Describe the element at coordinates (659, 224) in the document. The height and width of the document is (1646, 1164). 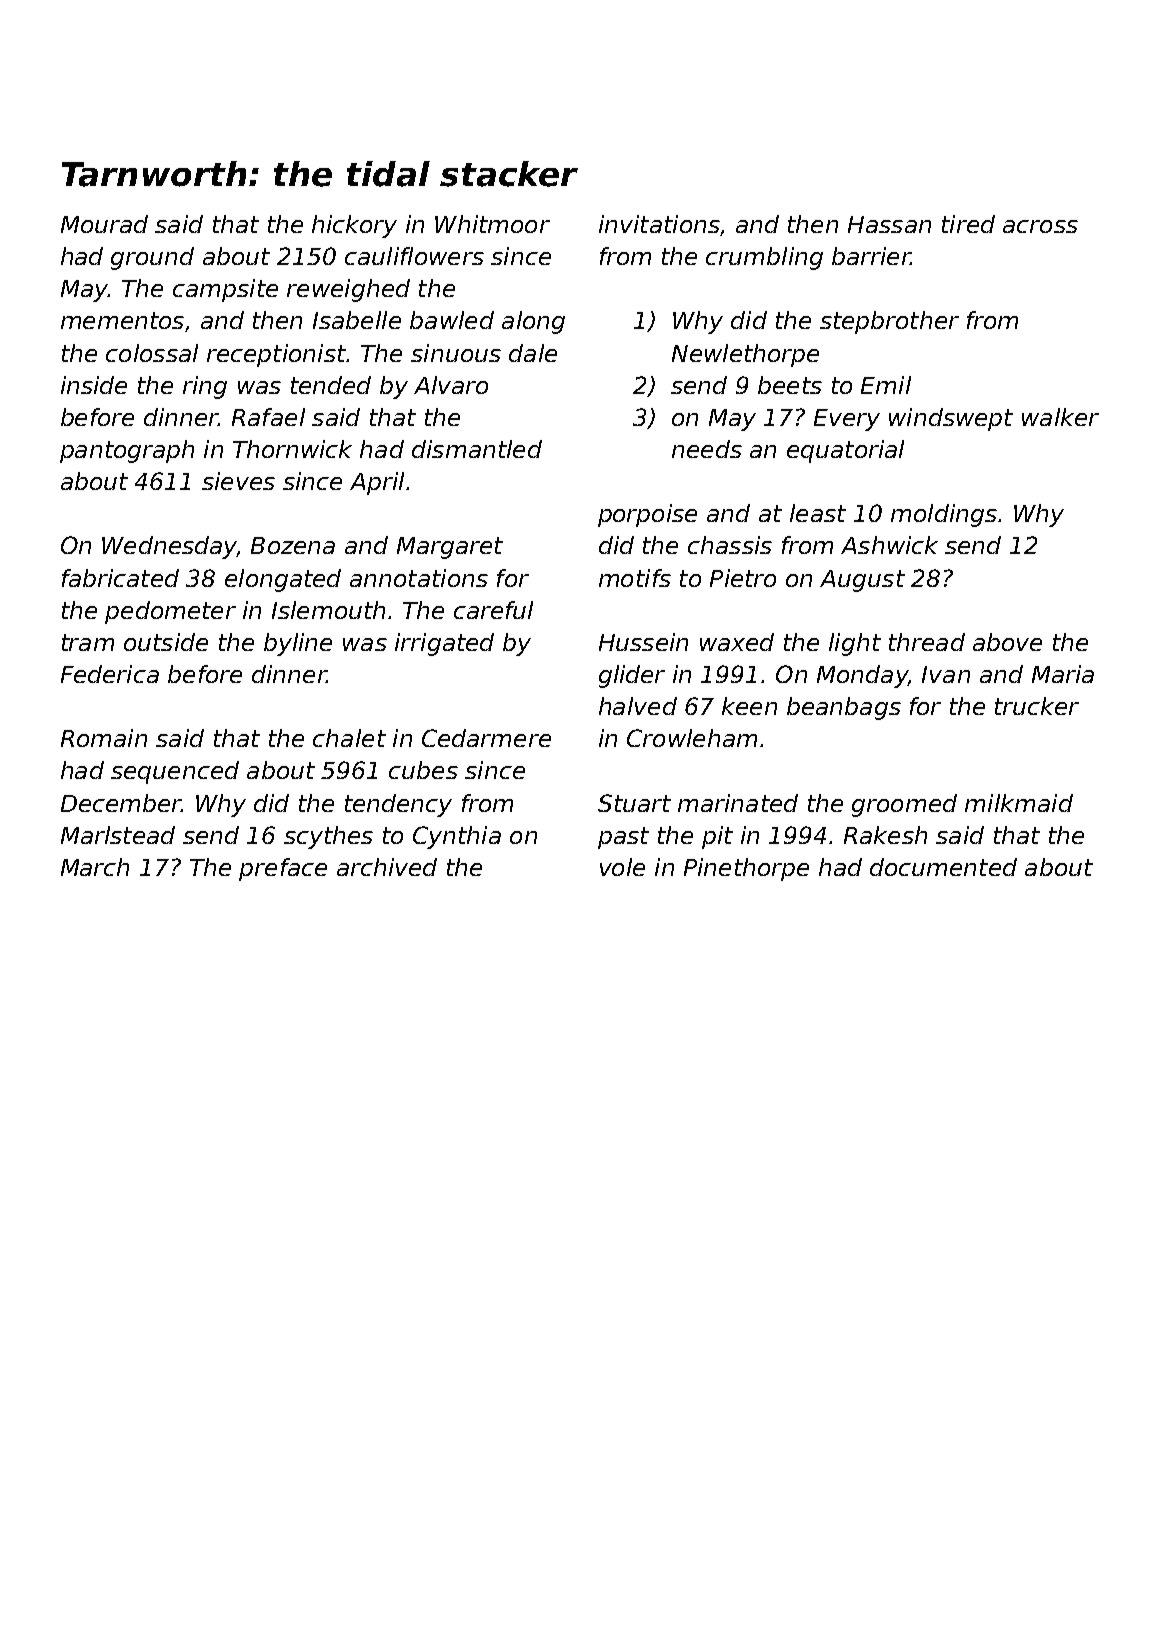
I see `invitations` at that location.
